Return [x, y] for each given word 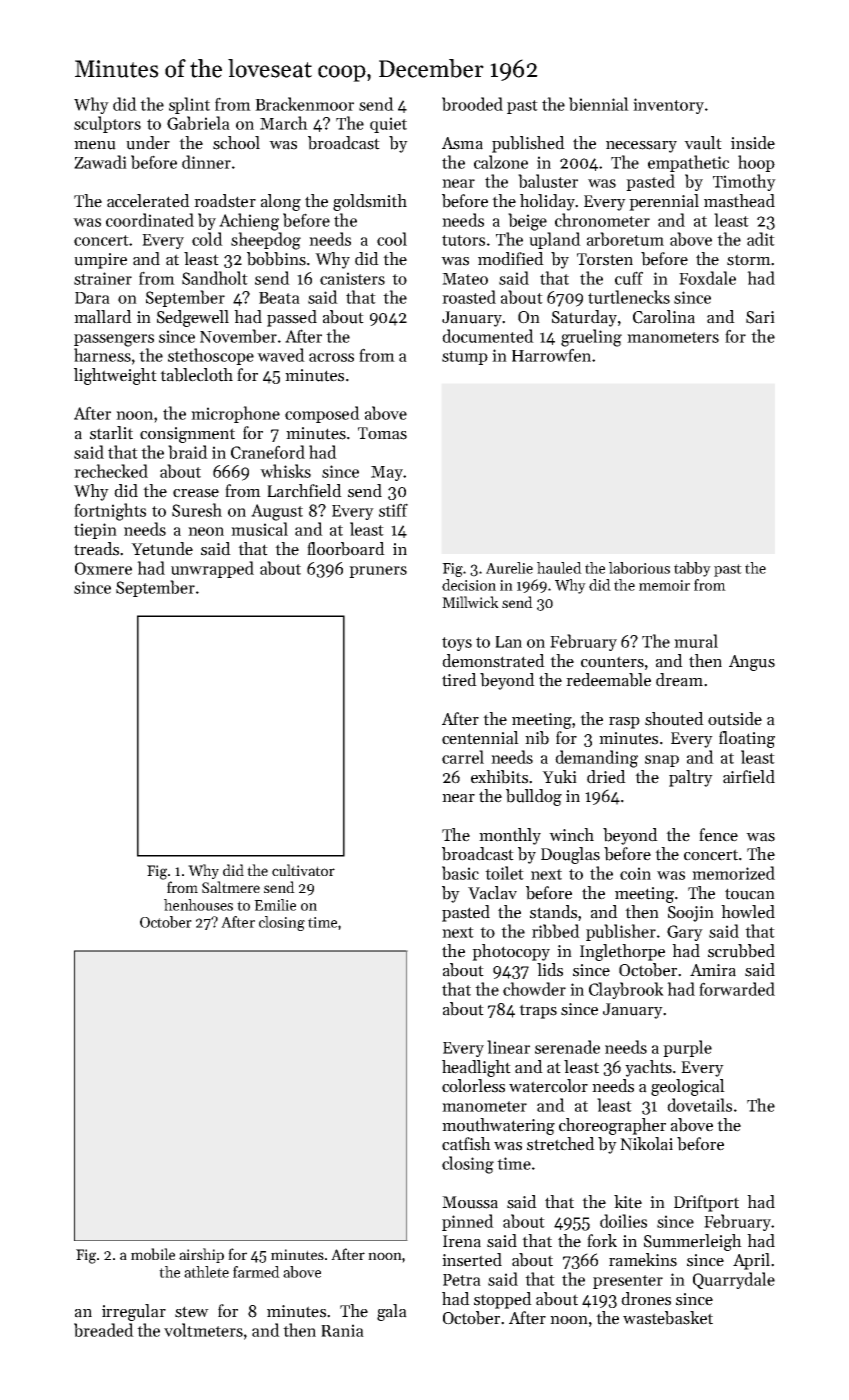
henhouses [198, 905]
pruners [378, 572]
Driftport [706, 1203]
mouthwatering [498, 1126]
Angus [752, 663]
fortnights [110, 512]
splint [189, 105]
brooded [472, 104]
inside [753, 143]
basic [460, 873]
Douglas [570, 855]
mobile [153, 1254]
